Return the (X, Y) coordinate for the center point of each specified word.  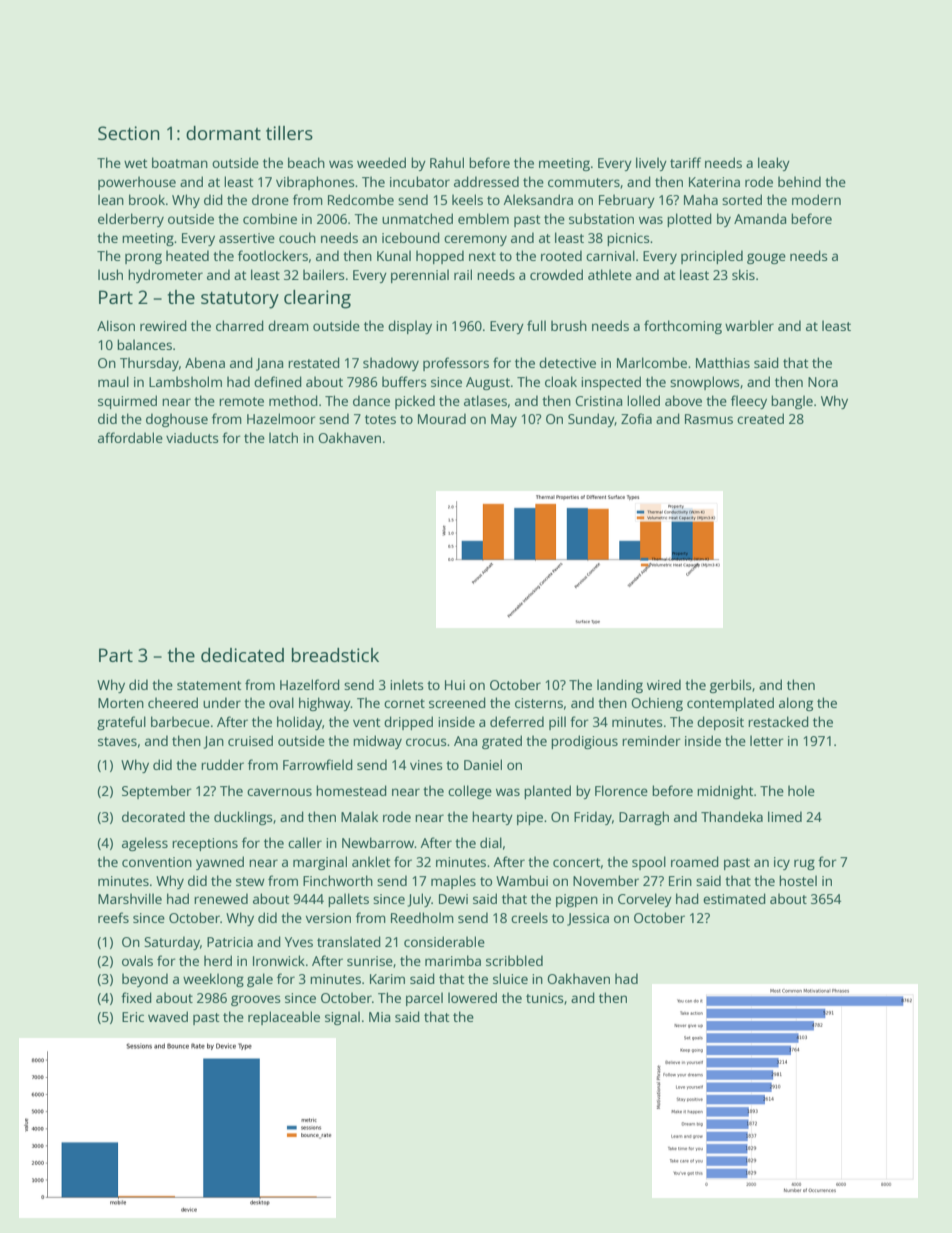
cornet (404, 703)
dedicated (242, 655)
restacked (778, 721)
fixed (136, 997)
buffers (404, 381)
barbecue (180, 721)
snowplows (704, 383)
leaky (774, 164)
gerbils (730, 686)
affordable (130, 437)
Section (129, 133)
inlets (406, 684)
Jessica (588, 919)
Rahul (447, 162)
